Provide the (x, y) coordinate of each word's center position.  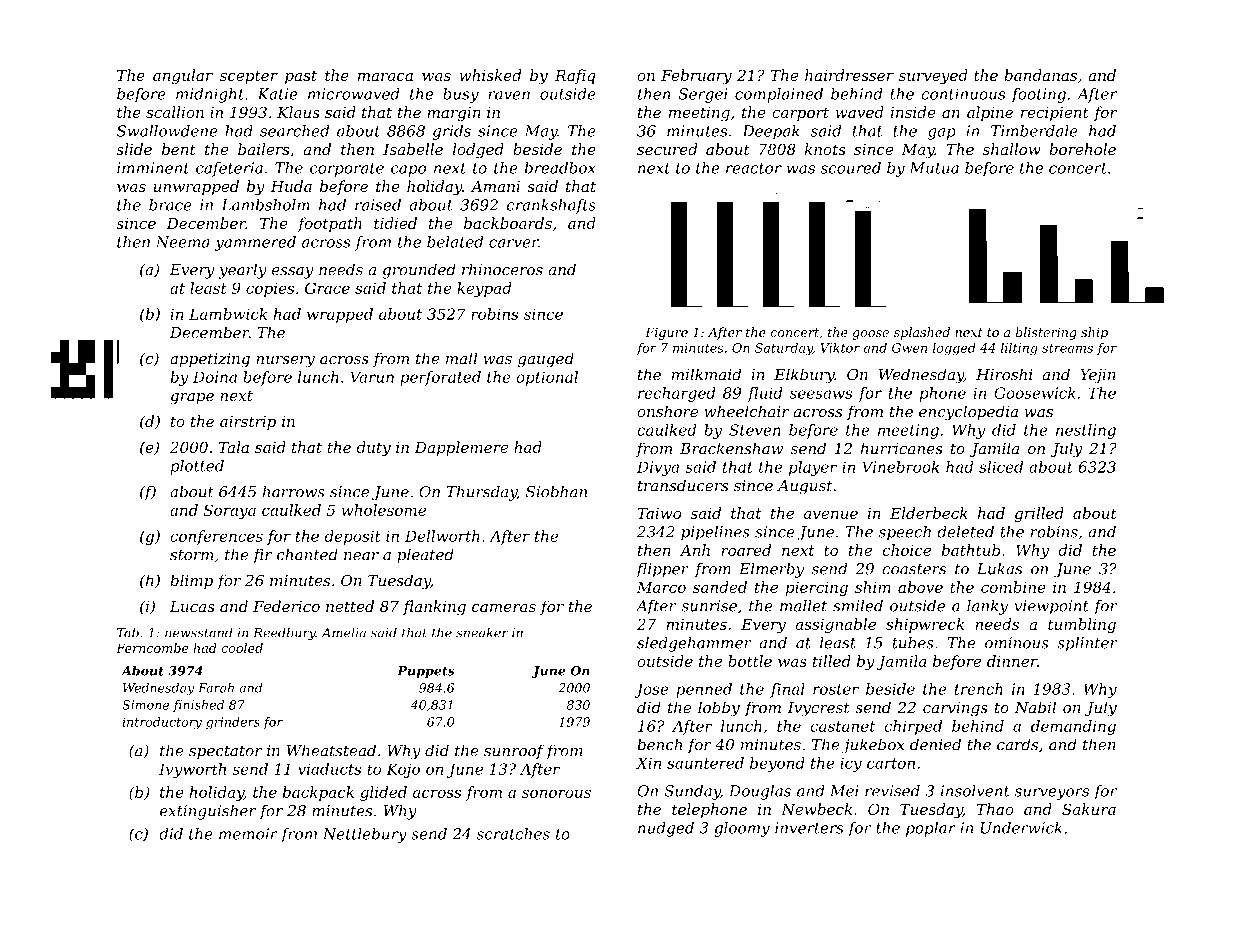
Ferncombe (152, 648)
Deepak (771, 132)
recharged (677, 394)
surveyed (933, 77)
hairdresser (849, 75)
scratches (513, 834)
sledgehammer (694, 644)
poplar (931, 829)
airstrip (248, 423)
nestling (1086, 431)
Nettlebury (365, 835)
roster (836, 689)
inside (913, 112)
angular (183, 77)
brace (170, 205)
